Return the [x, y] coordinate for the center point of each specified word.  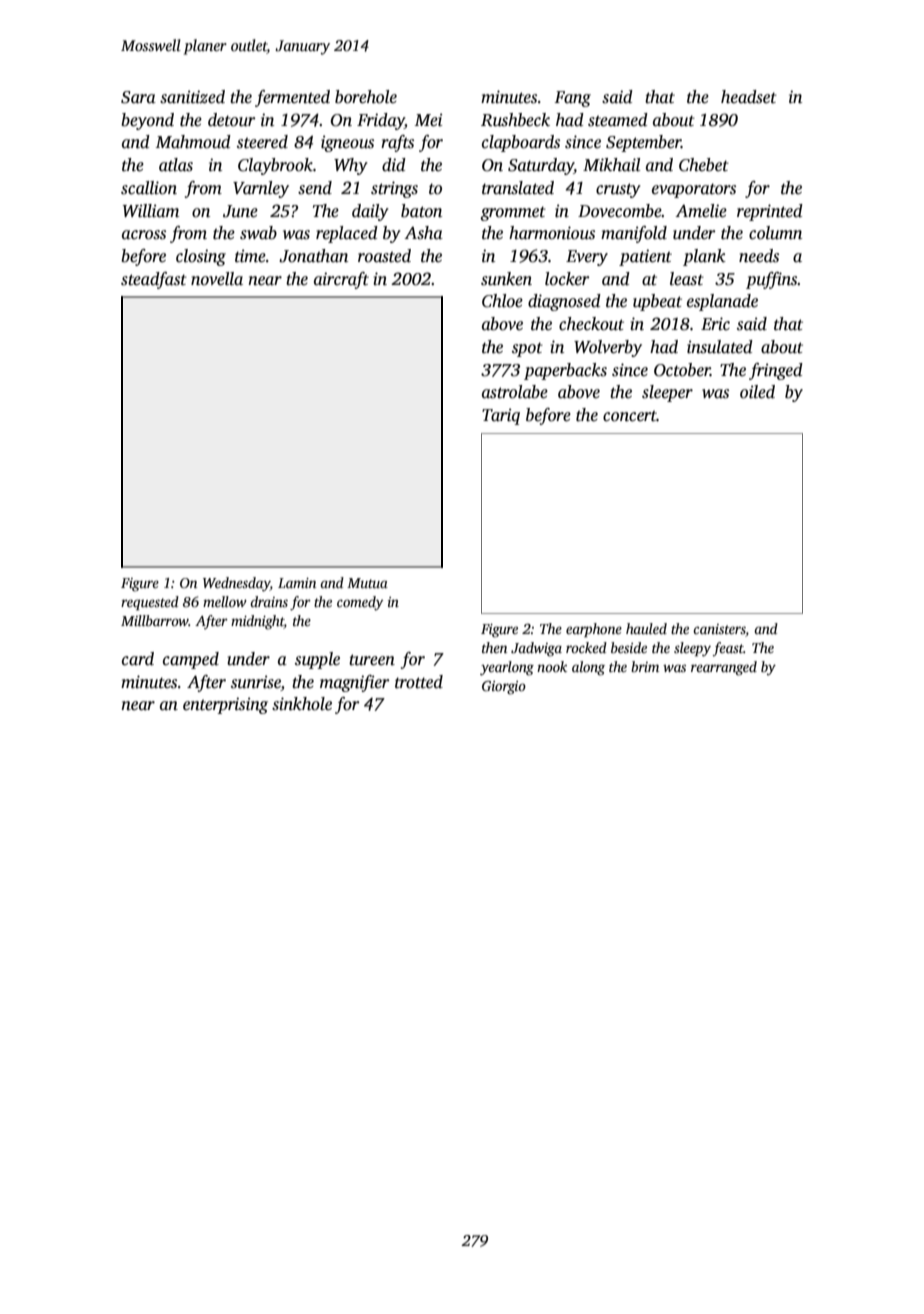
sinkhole [302, 704]
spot [527, 349]
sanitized [192, 97]
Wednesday [236, 584]
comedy [360, 603]
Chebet [704, 165]
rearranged [724, 668]
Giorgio [504, 687]
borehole [366, 97]
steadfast [154, 280]
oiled [757, 392]
